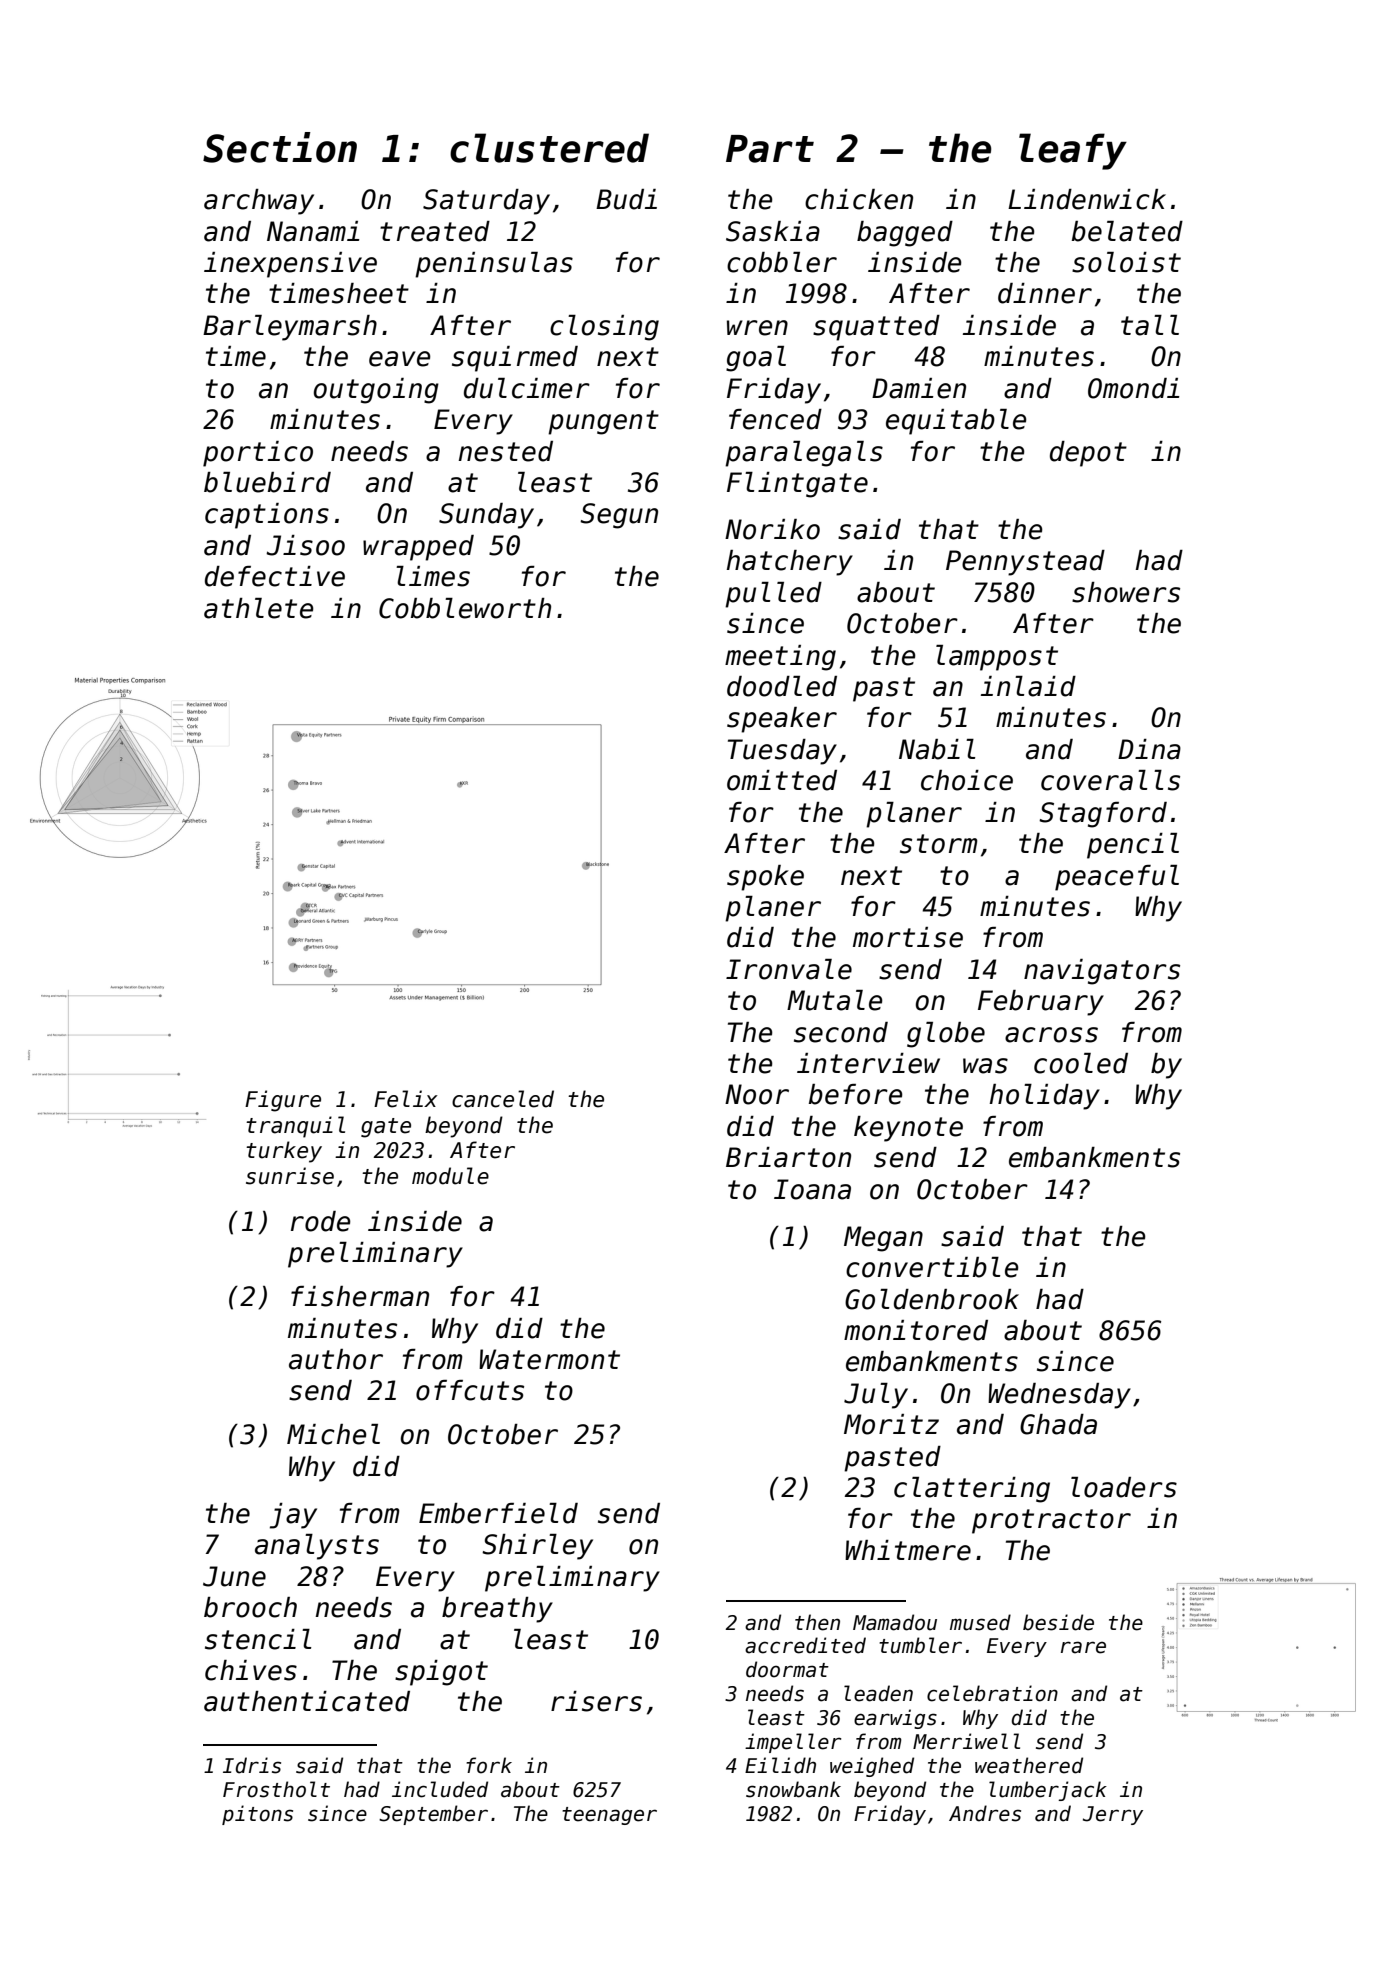 Image resolution: width=1386 pixels, height=1969 pixels. Describe the element at coordinates (450, 1176) in the image. I see `module` at that location.
